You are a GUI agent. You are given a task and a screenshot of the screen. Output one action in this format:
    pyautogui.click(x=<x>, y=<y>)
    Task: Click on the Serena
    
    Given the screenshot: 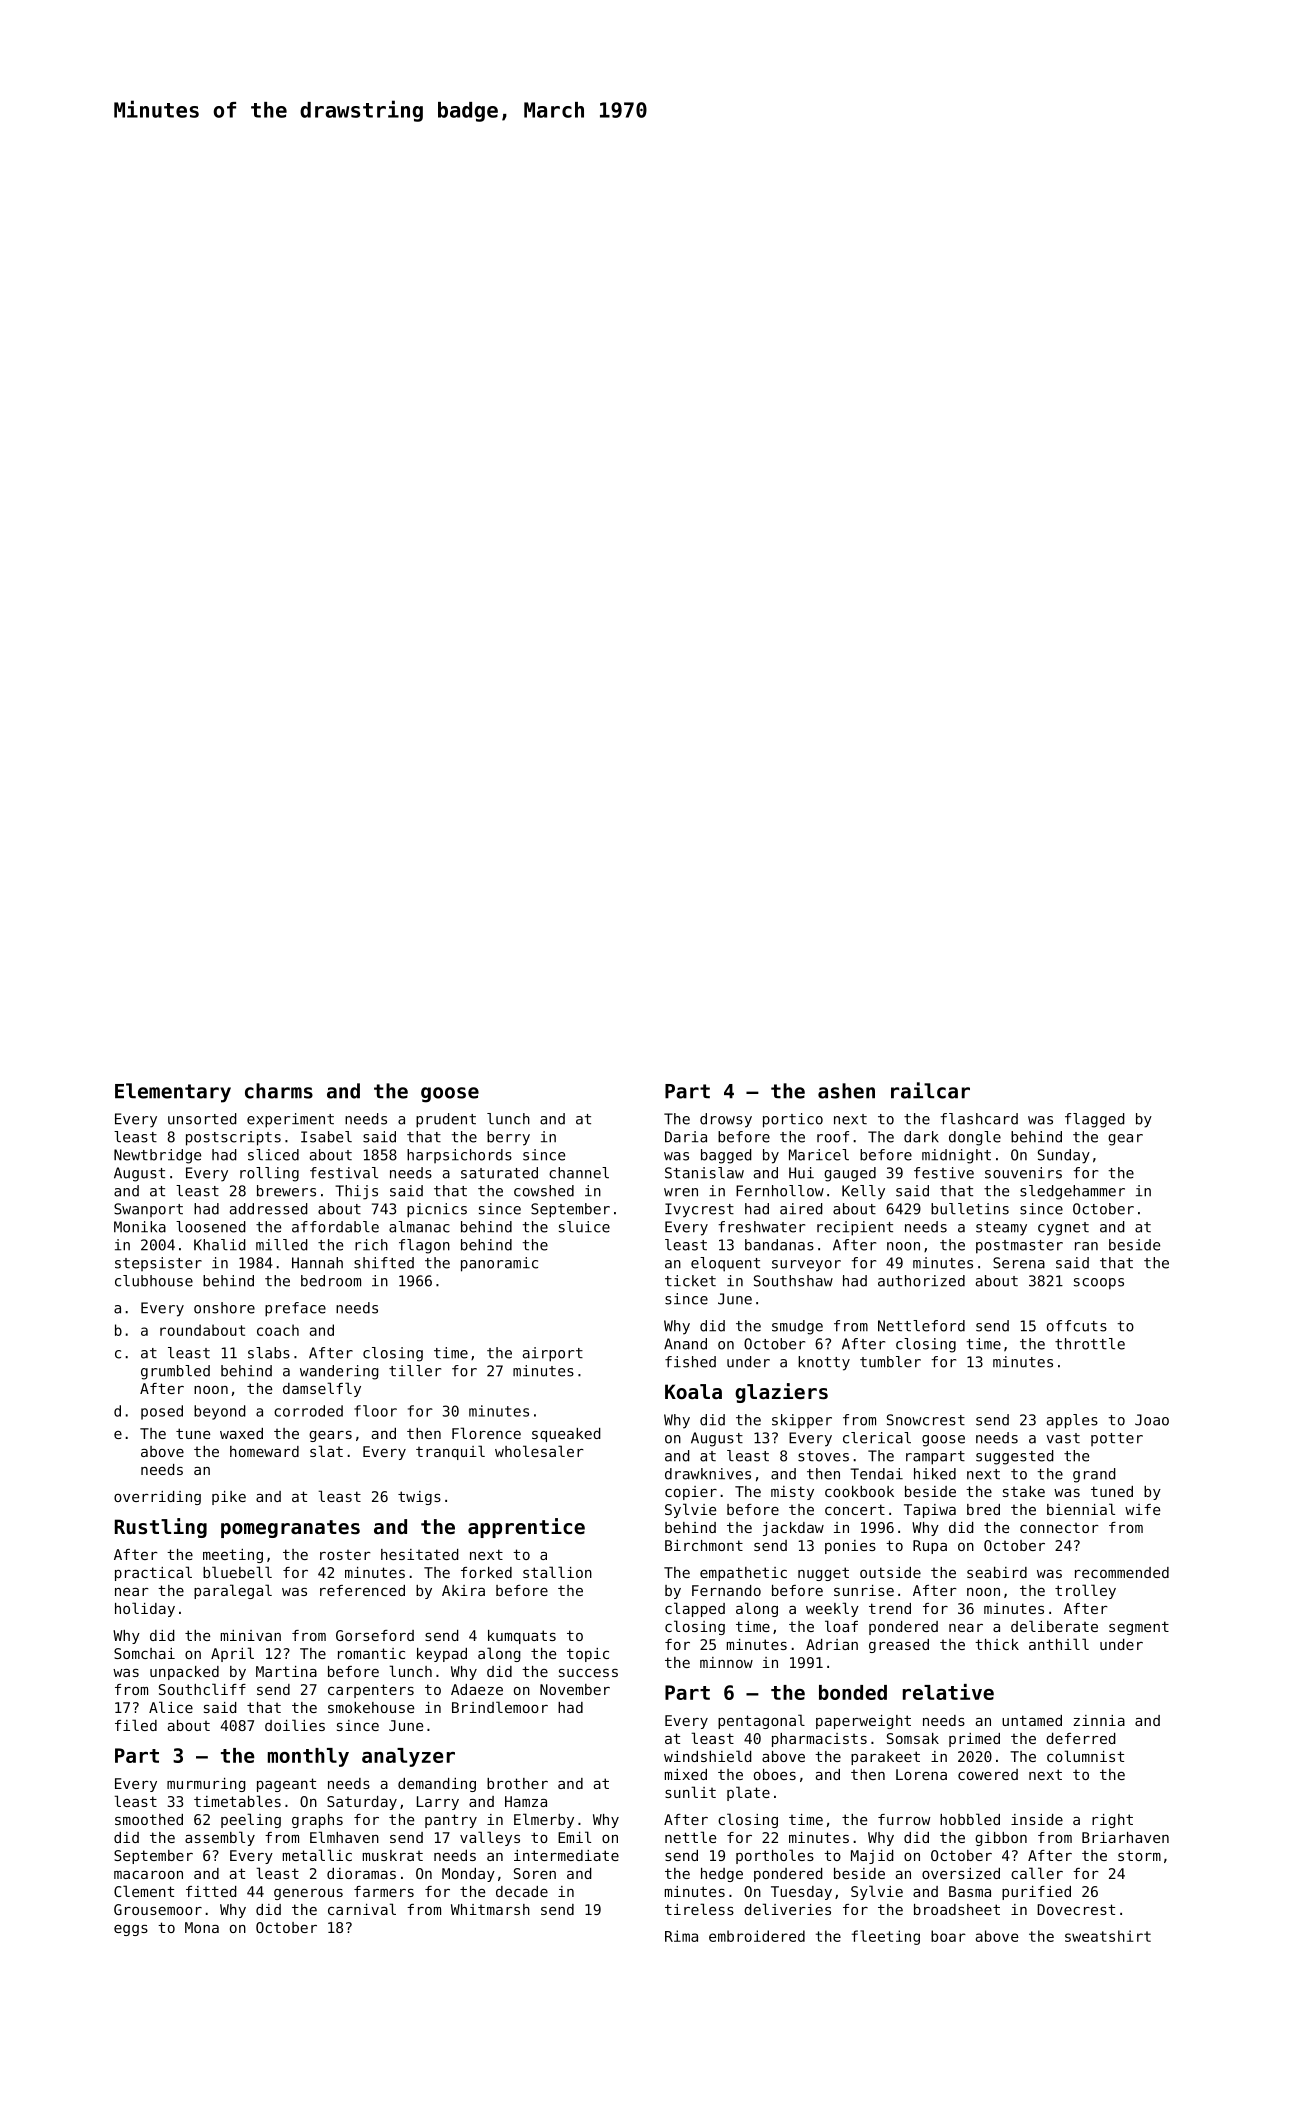 What is the action you would take?
    pyautogui.click(x=1019, y=1263)
